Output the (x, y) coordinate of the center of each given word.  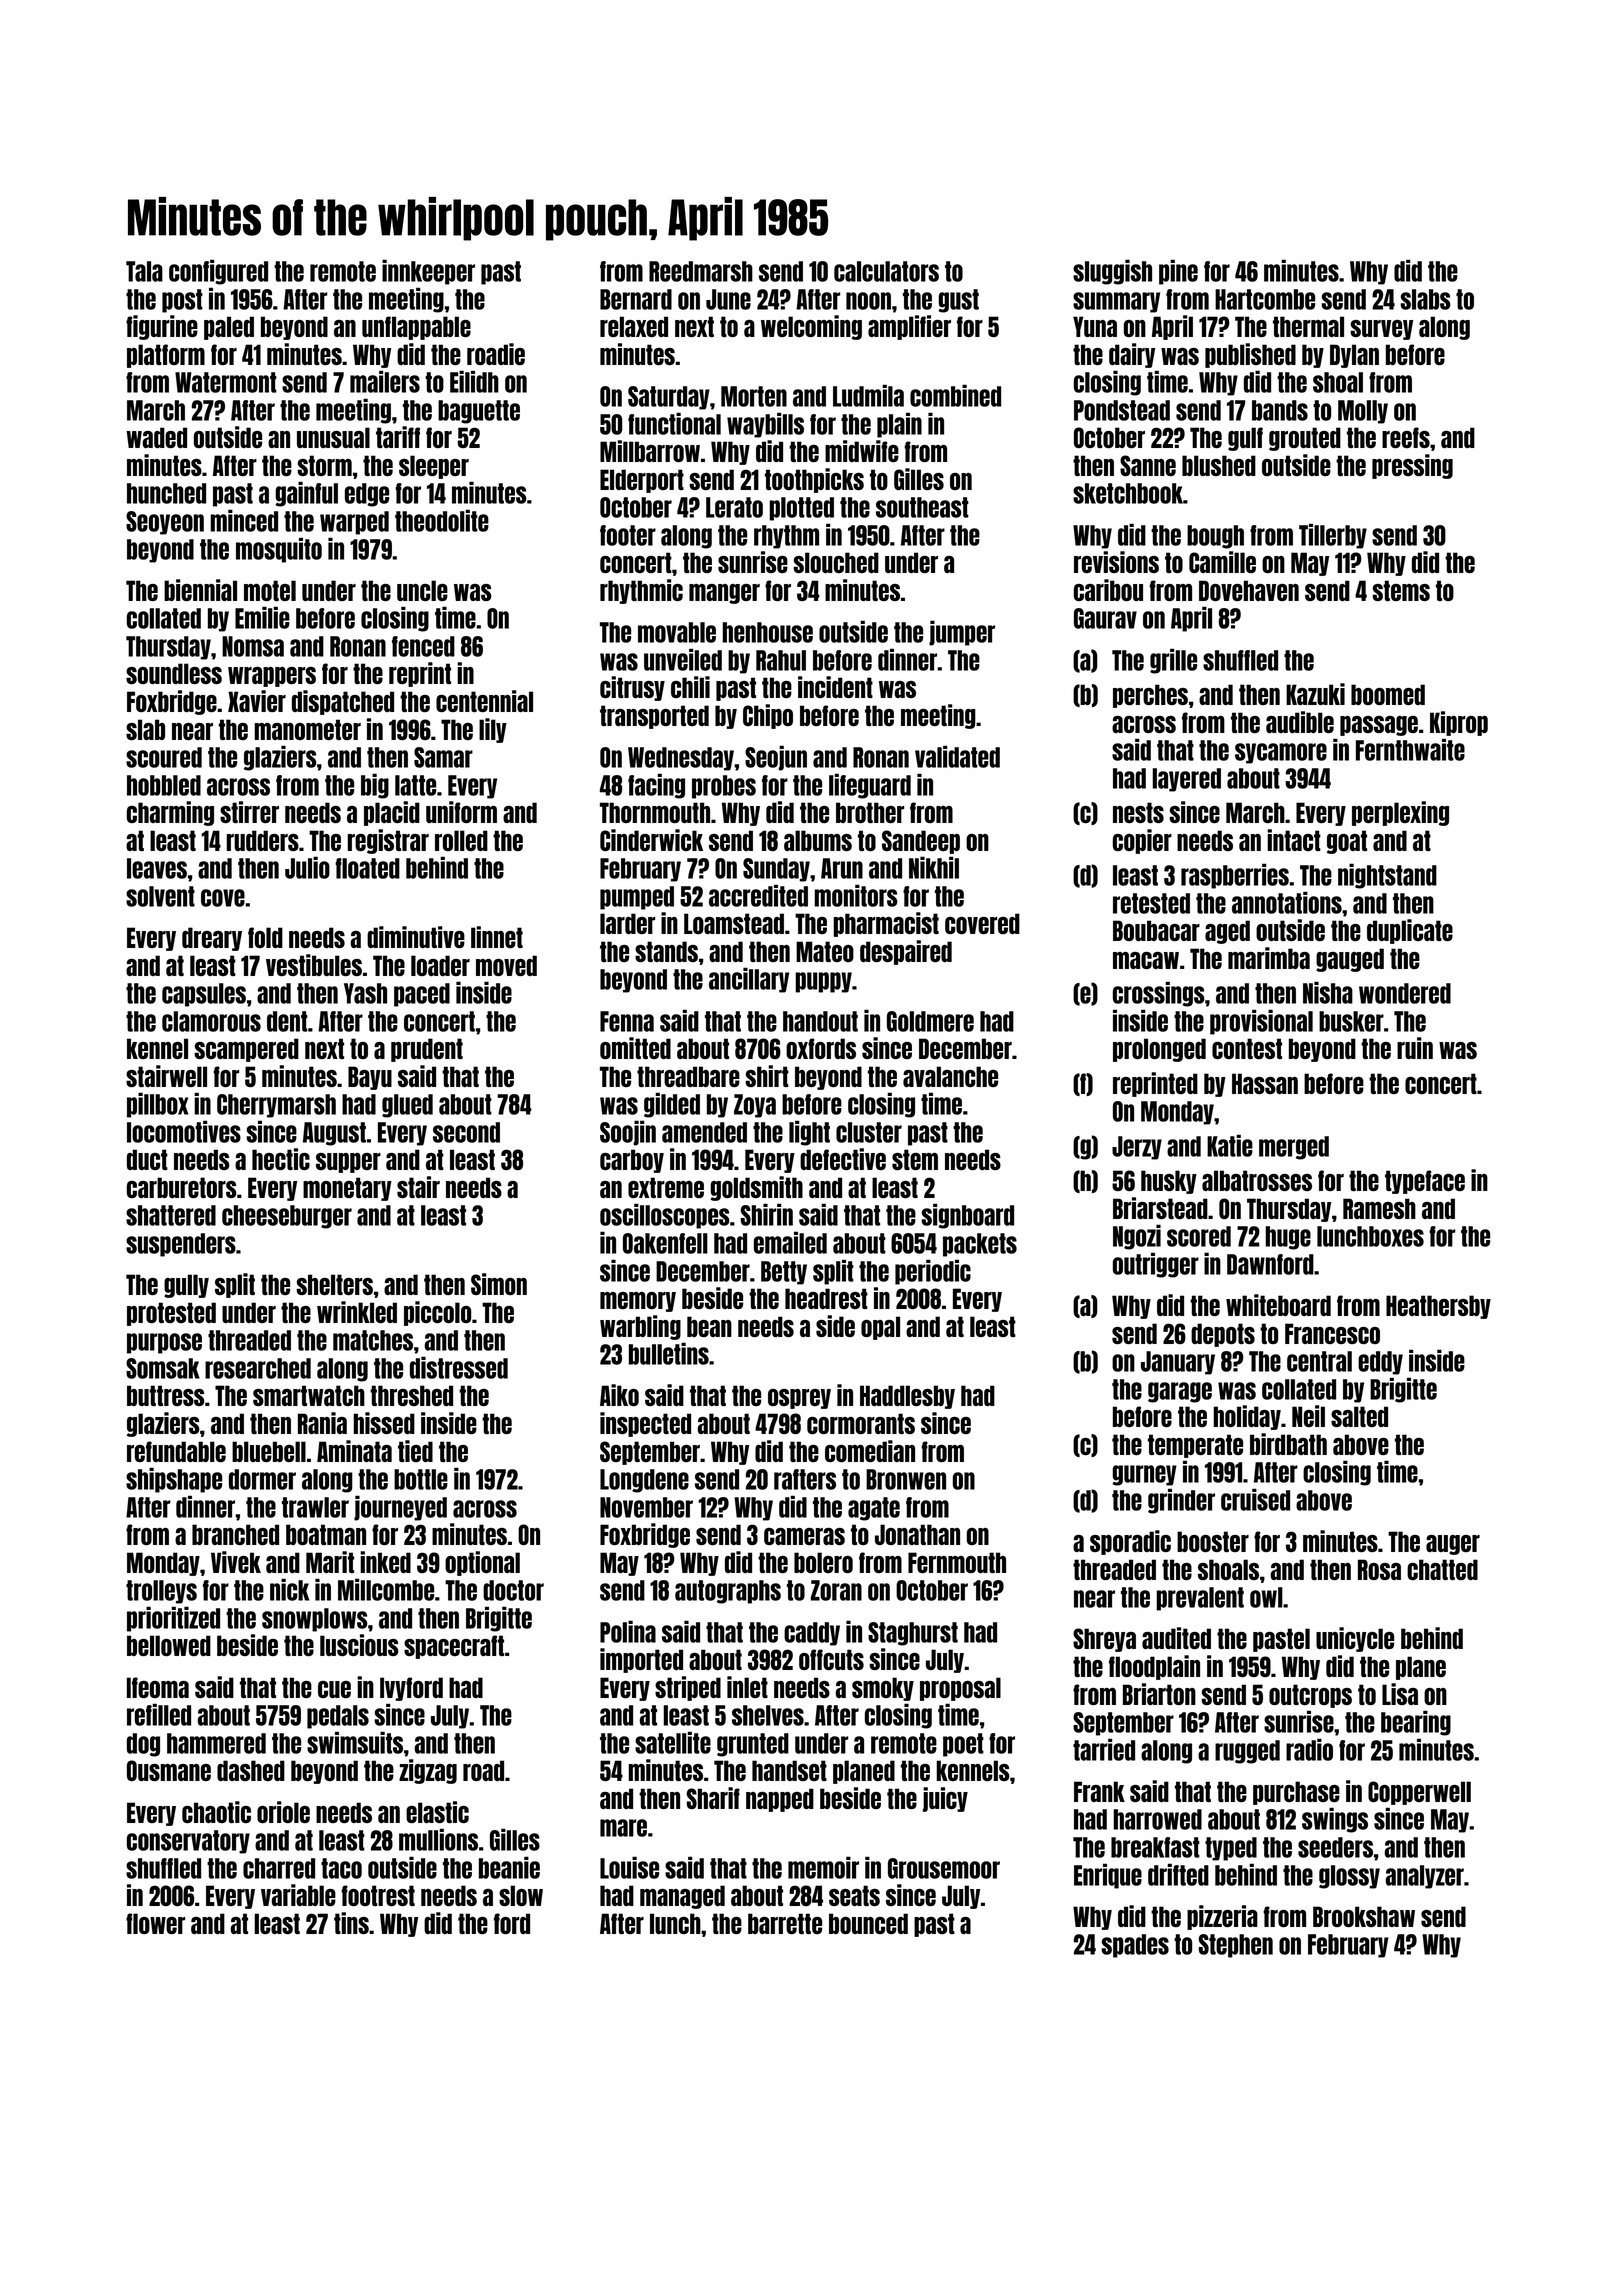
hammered (216, 1743)
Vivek (236, 1562)
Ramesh (1379, 1208)
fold (265, 937)
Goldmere (930, 1021)
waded (156, 437)
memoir (823, 1867)
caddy (812, 1634)
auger (1453, 1545)
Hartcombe (1265, 299)
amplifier (909, 327)
